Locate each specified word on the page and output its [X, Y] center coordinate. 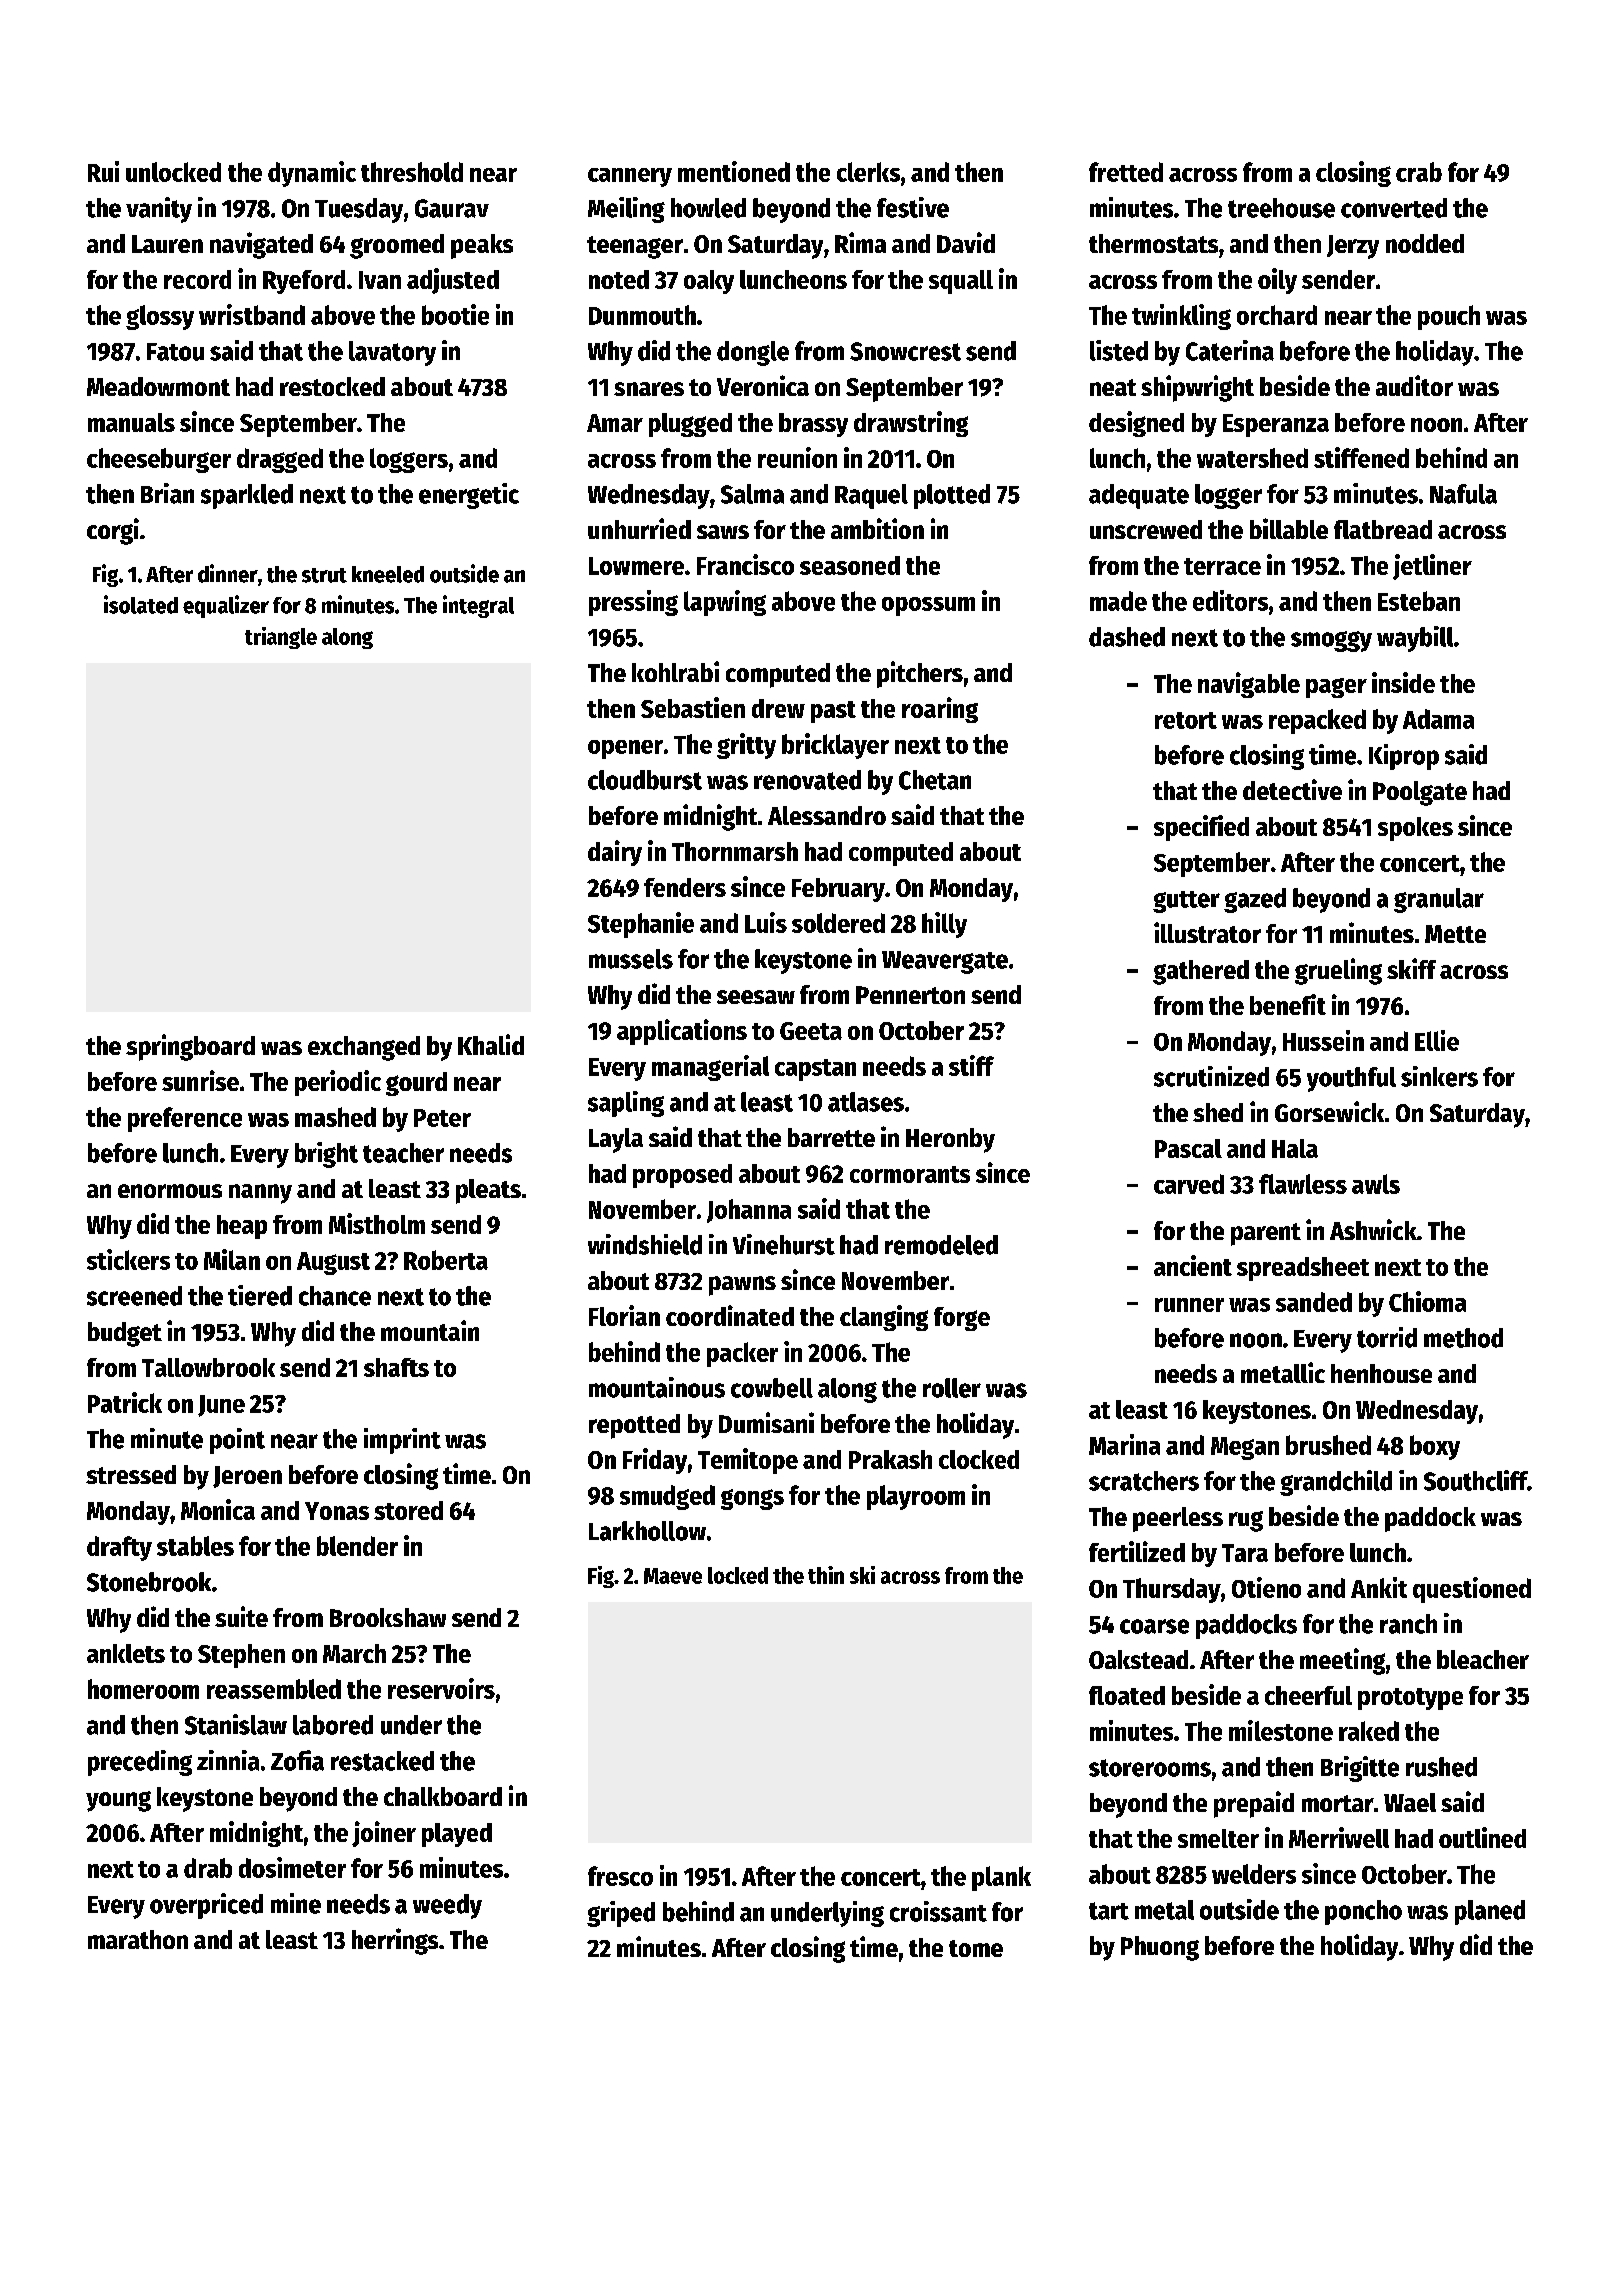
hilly [944, 925]
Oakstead [1138, 1659]
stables [195, 1546]
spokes [1415, 829]
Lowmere [636, 566]
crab [1419, 172]
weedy [447, 1906]
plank [1001, 1878]
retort [1186, 720]
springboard [190, 1047]
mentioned [734, 171]
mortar [1338, 1803]
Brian [167, 493]
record [197, 279]
